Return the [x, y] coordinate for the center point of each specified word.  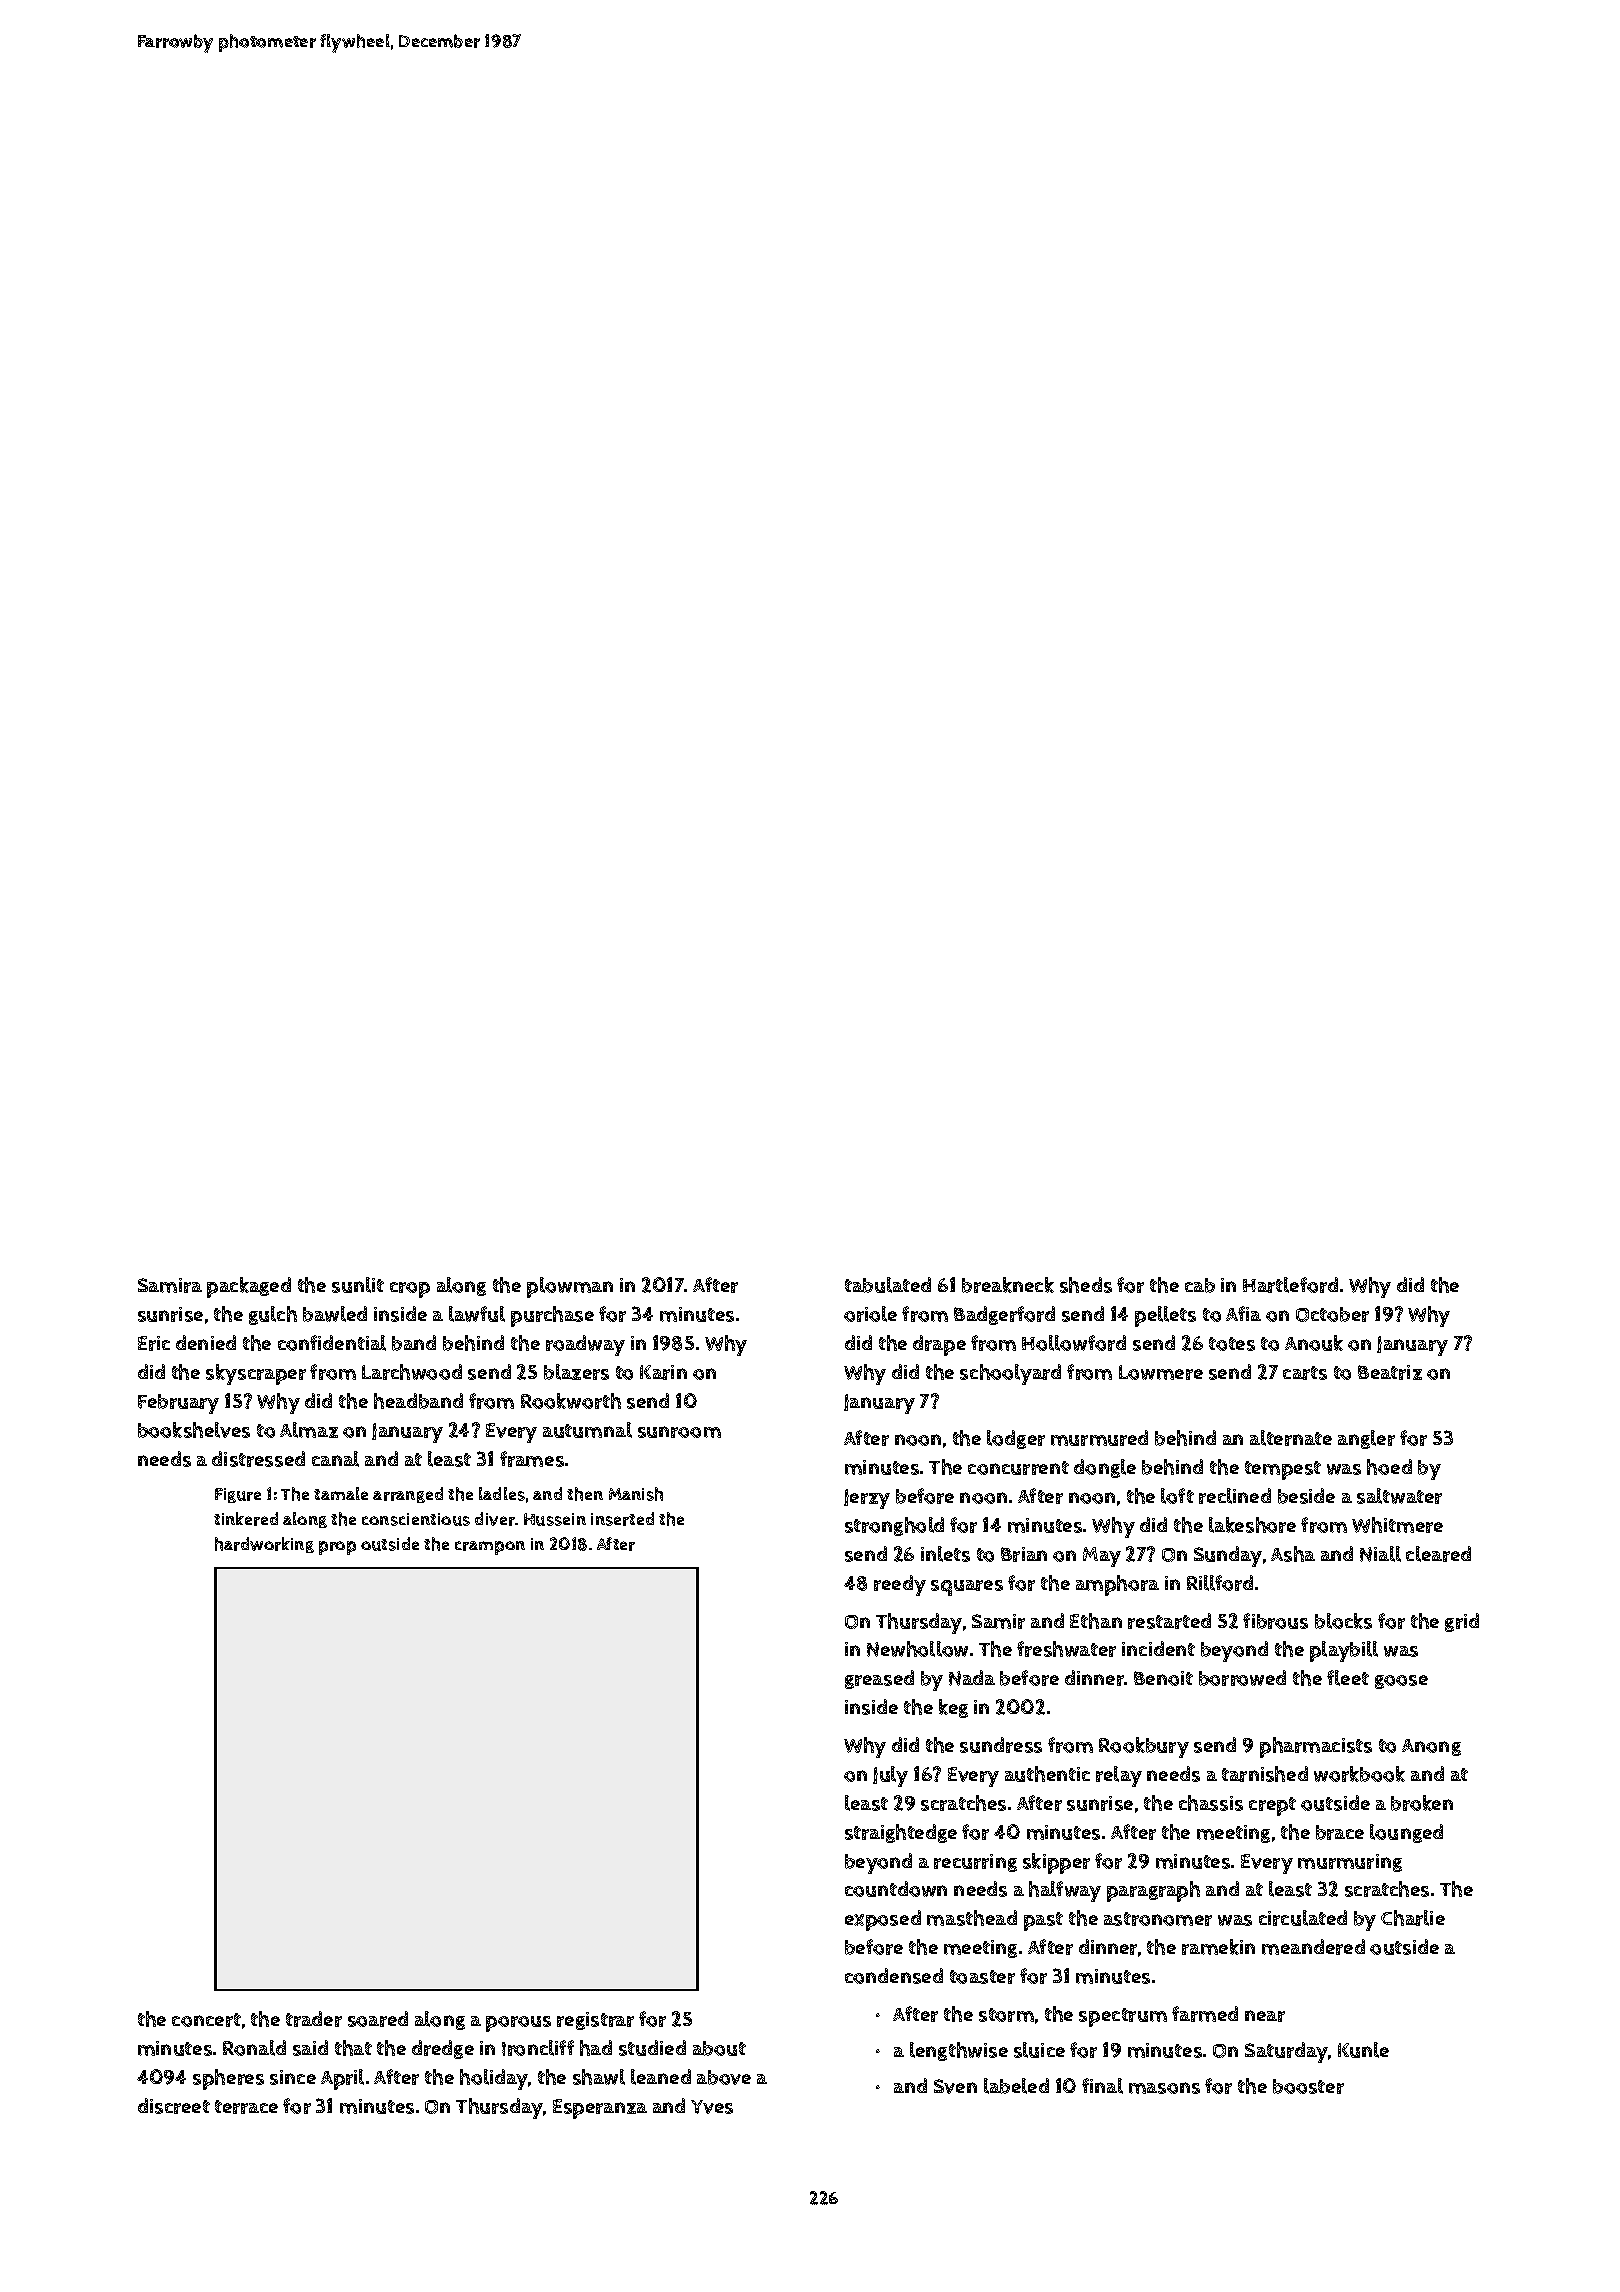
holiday [494, 2079]
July [890, 1776]
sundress [1001, 1745]
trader [314, 2019]
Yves [712, 2107]
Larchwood [412, 1372]
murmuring [1350, 1863]
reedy [900, 1585]
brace [1340, 1832]
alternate [1291, 1438]
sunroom [679, 1432]
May [1102, 1557]
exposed [883, 1920]
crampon [490, 1548]
